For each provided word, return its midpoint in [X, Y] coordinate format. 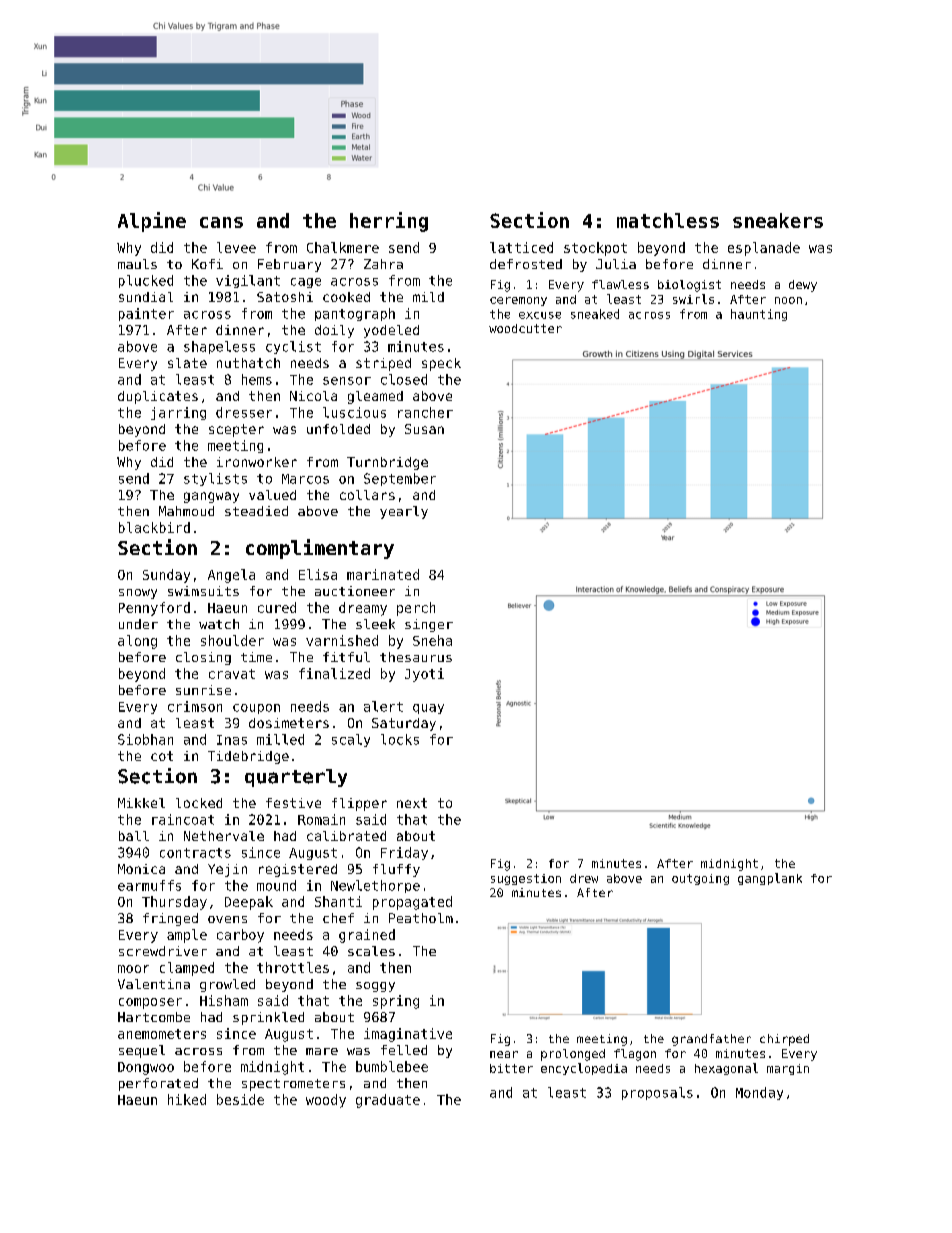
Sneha [432, 640]
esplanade [764, 249]
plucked [146, 281]
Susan [424, 429]
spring [396, 1002]
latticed [521, 247]
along [137, 642]
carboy [240, 936]
